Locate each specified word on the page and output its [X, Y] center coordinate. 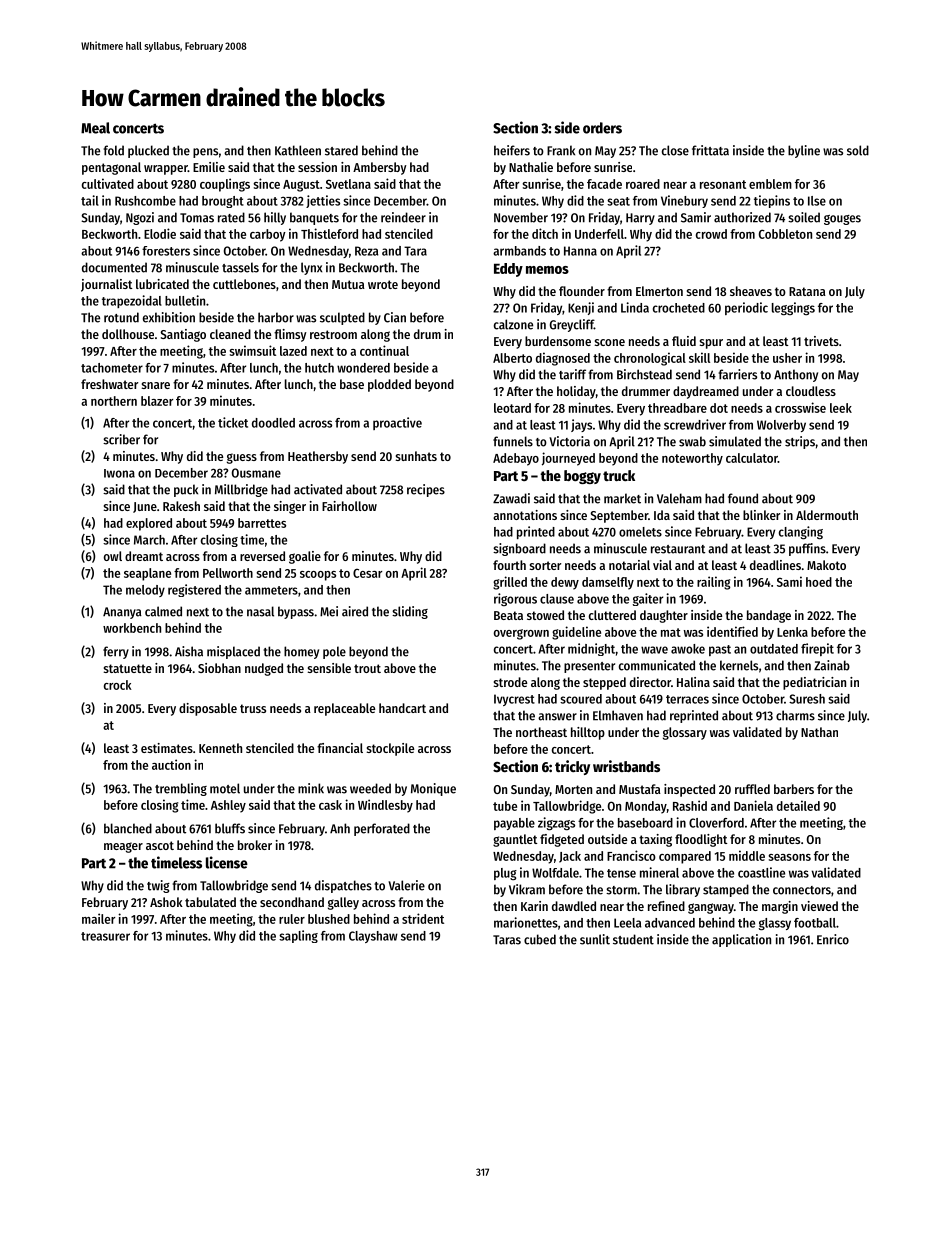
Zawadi [511, 498]
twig [158, 886]
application [741, 940]
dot [719, 408]
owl [113, 556]
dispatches [343, 886]
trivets [821, 341]
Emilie [209, 167]
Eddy [508, 270]
